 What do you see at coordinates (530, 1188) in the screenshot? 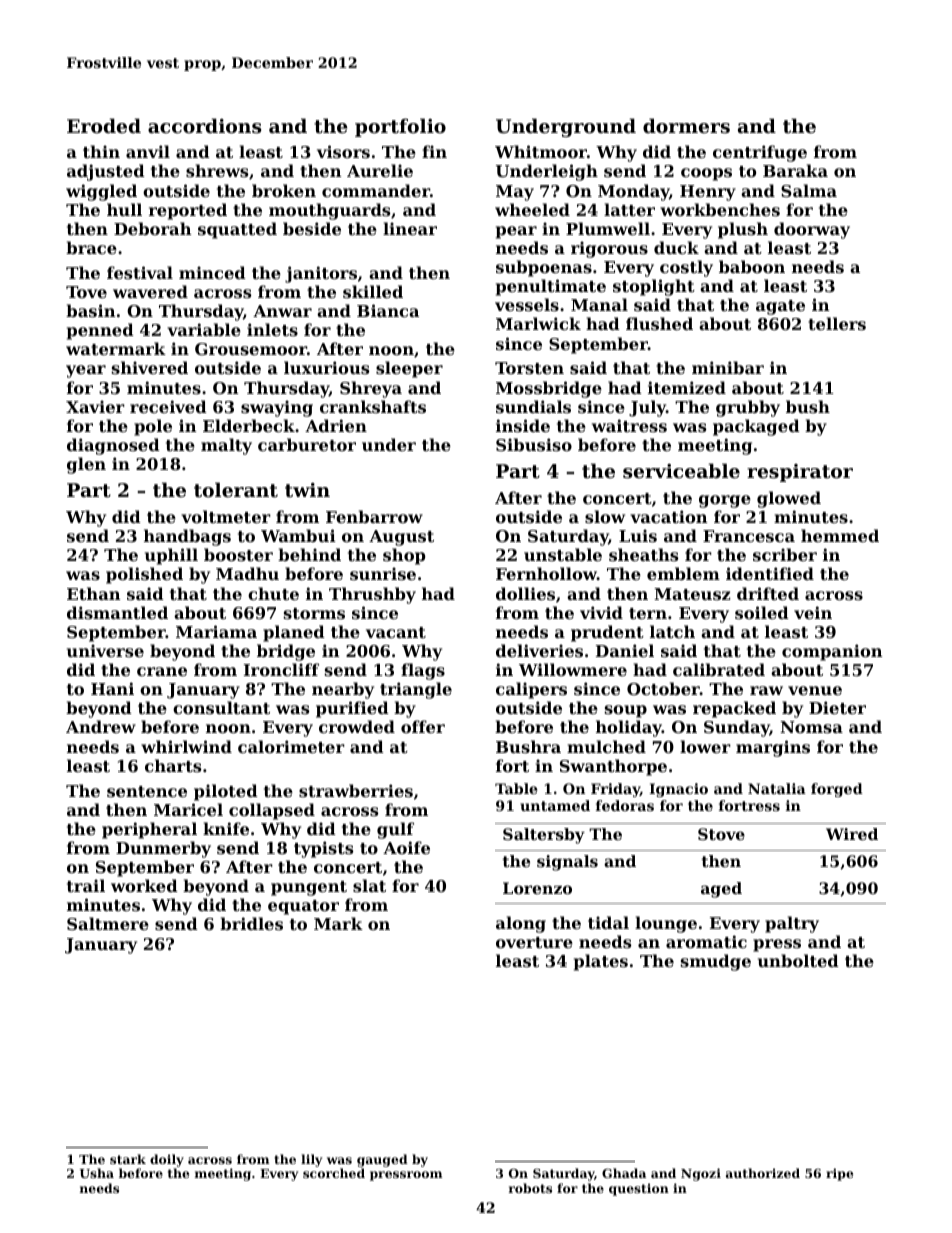
I see `robots` at bounding box center [530, 1188].
